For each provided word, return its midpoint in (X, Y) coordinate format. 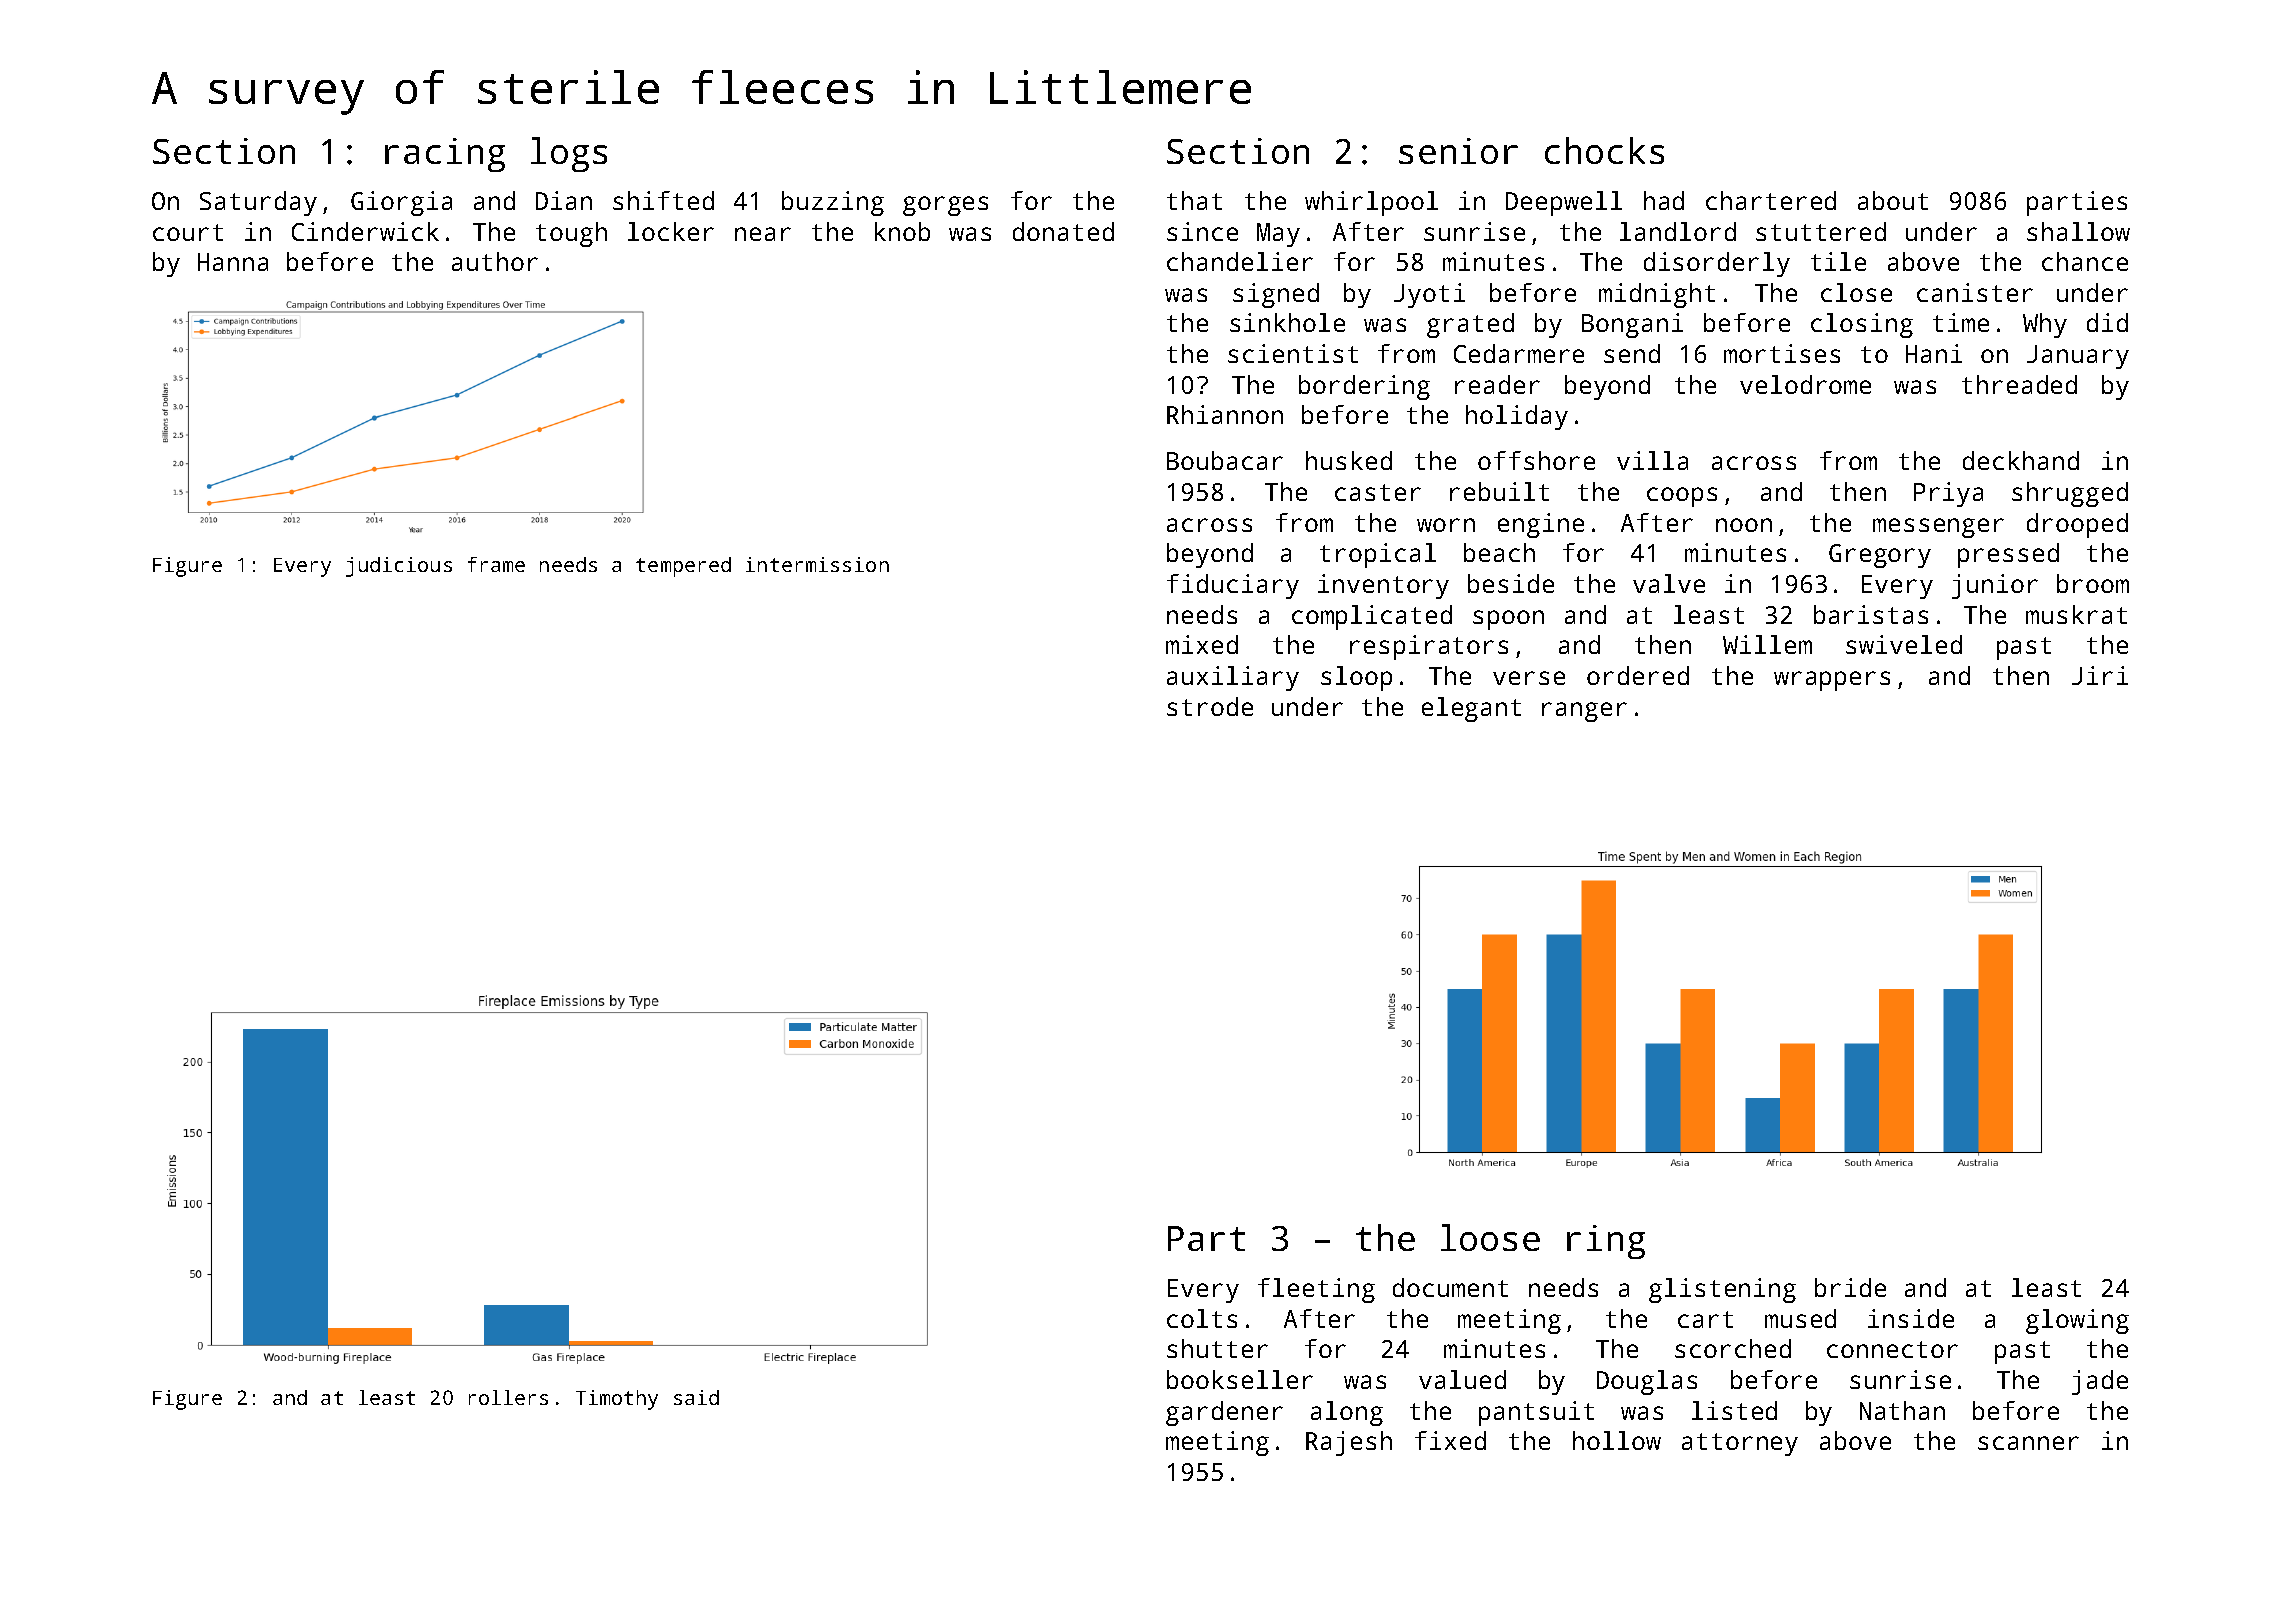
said (696, 1397)
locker (671, 231)
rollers (508, 1397)
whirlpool (1371, 203)
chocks (1604, 150)
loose (1490, 1237)
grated (1470, 325)
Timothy (617, 1400)
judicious (399, 567)
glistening (1722, 1290)
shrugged (2070, 494)
